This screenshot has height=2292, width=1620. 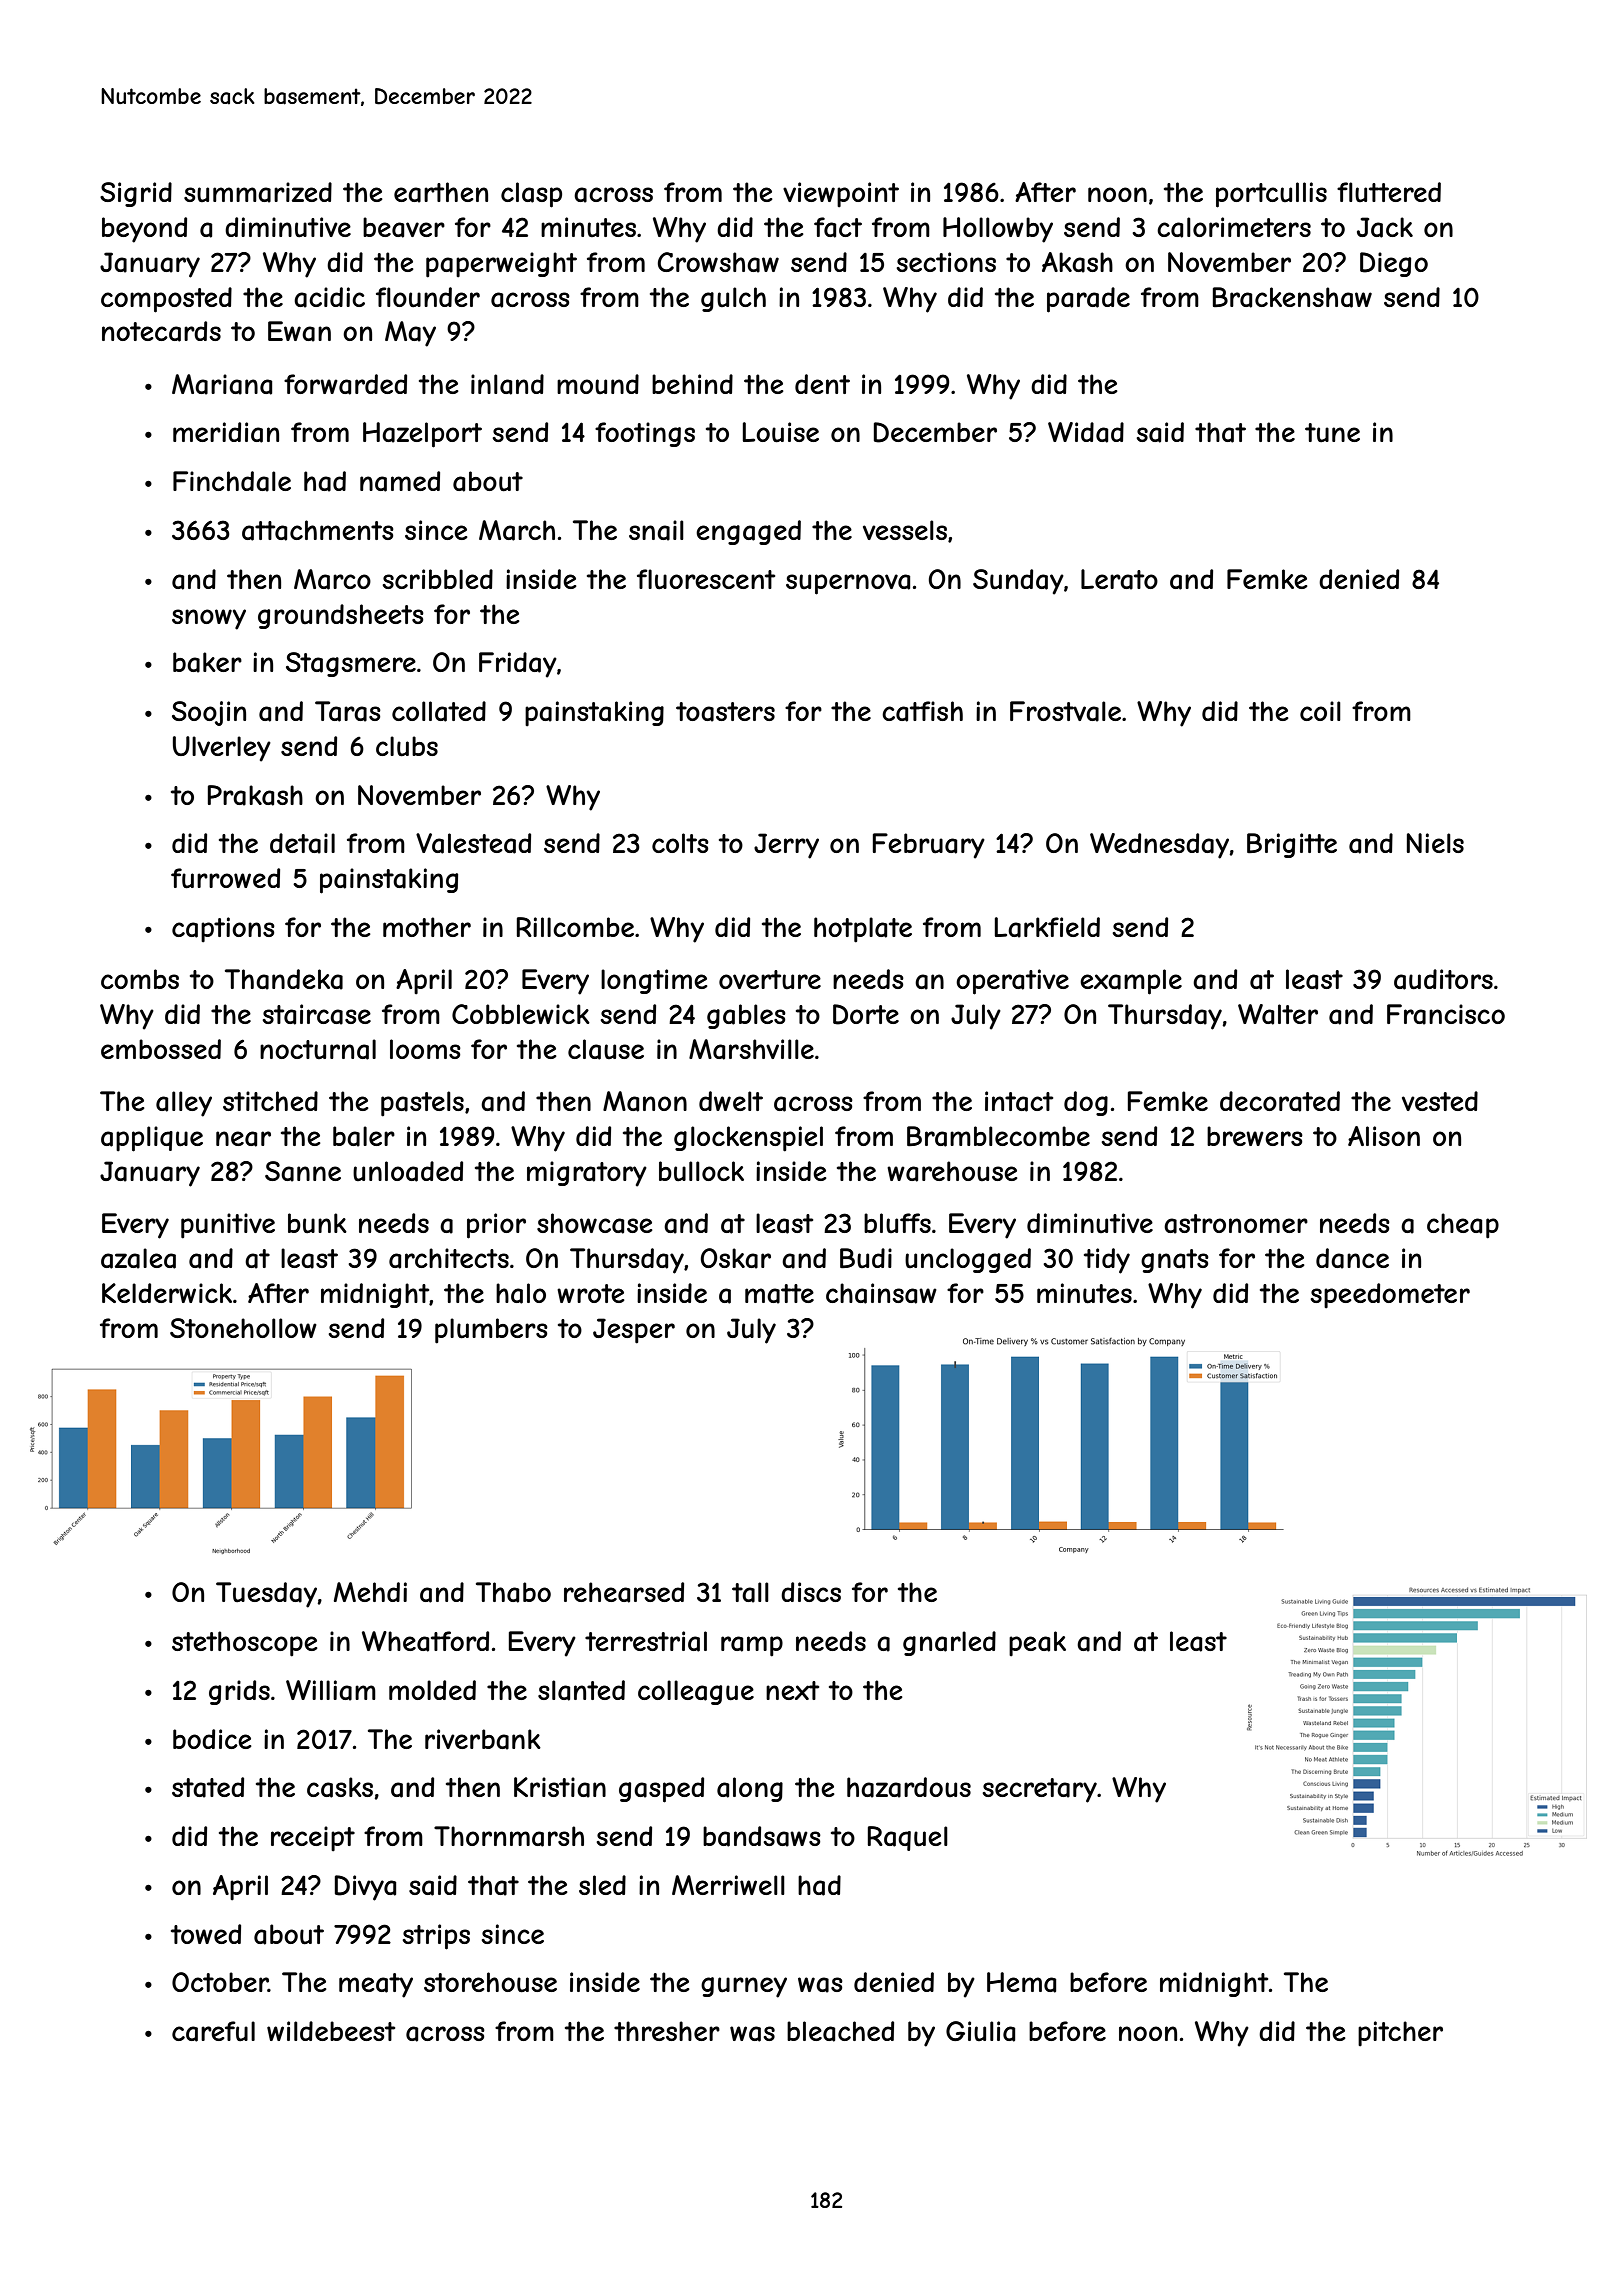 I want to click on peak, so click(x=1037, y=1644).
